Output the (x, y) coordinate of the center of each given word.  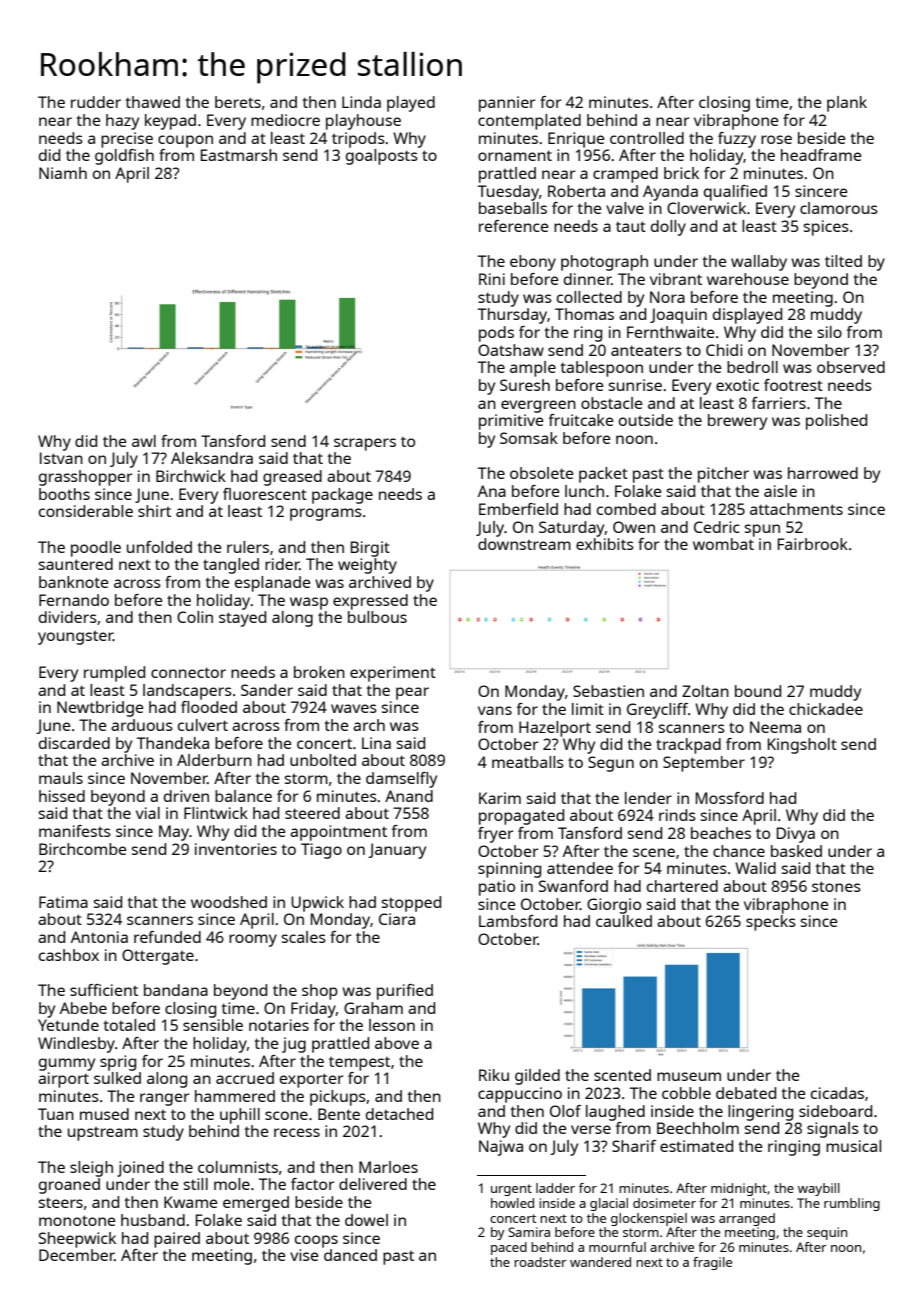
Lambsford (518, 921)
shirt (154, 511)
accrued (245, 1078)
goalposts (382, 157)
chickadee (826, 709)
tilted (843, 261)
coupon (185, 141)
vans (495, 710)
